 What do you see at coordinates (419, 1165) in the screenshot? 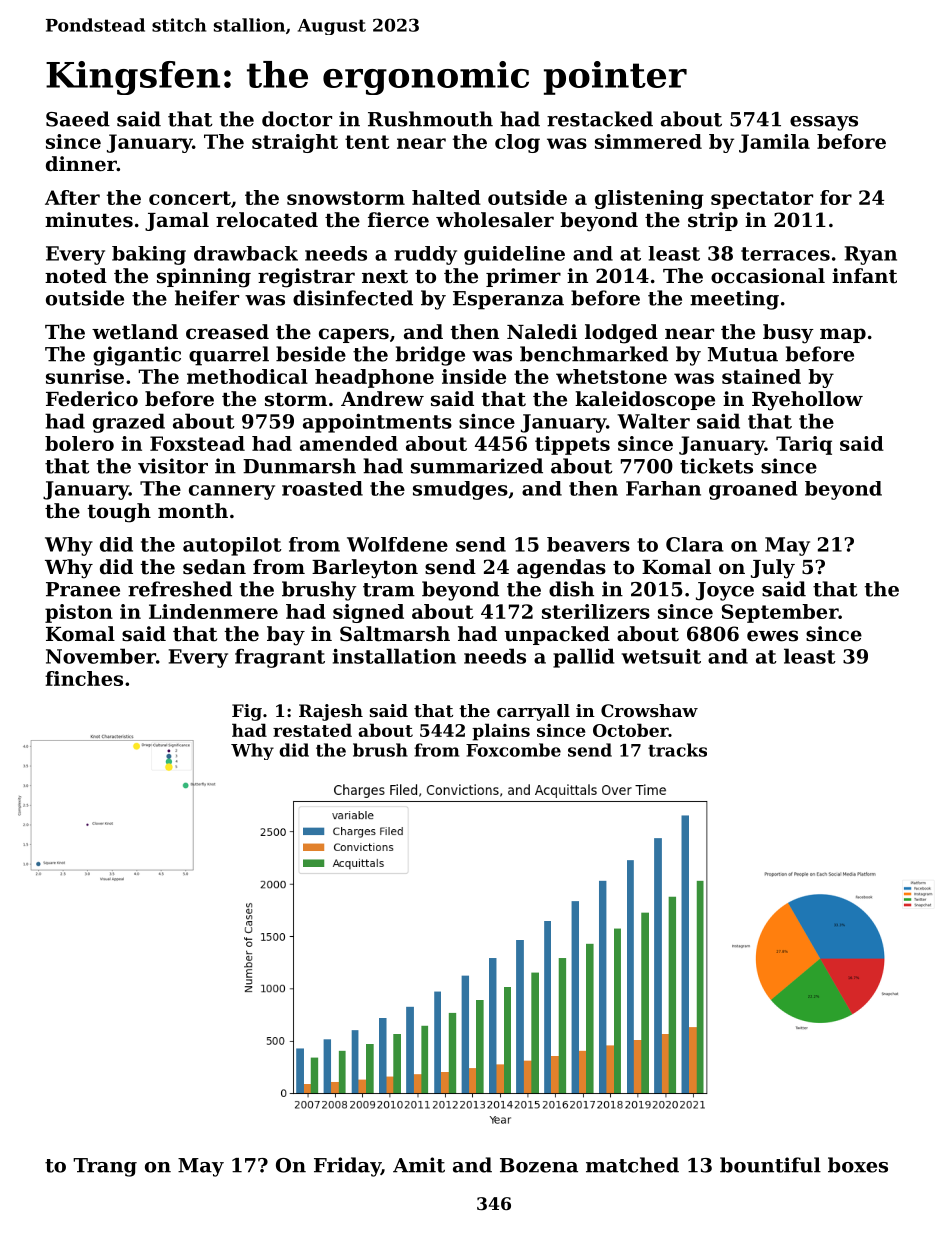
I see `Amit` at bounding box center [419, 1165].
